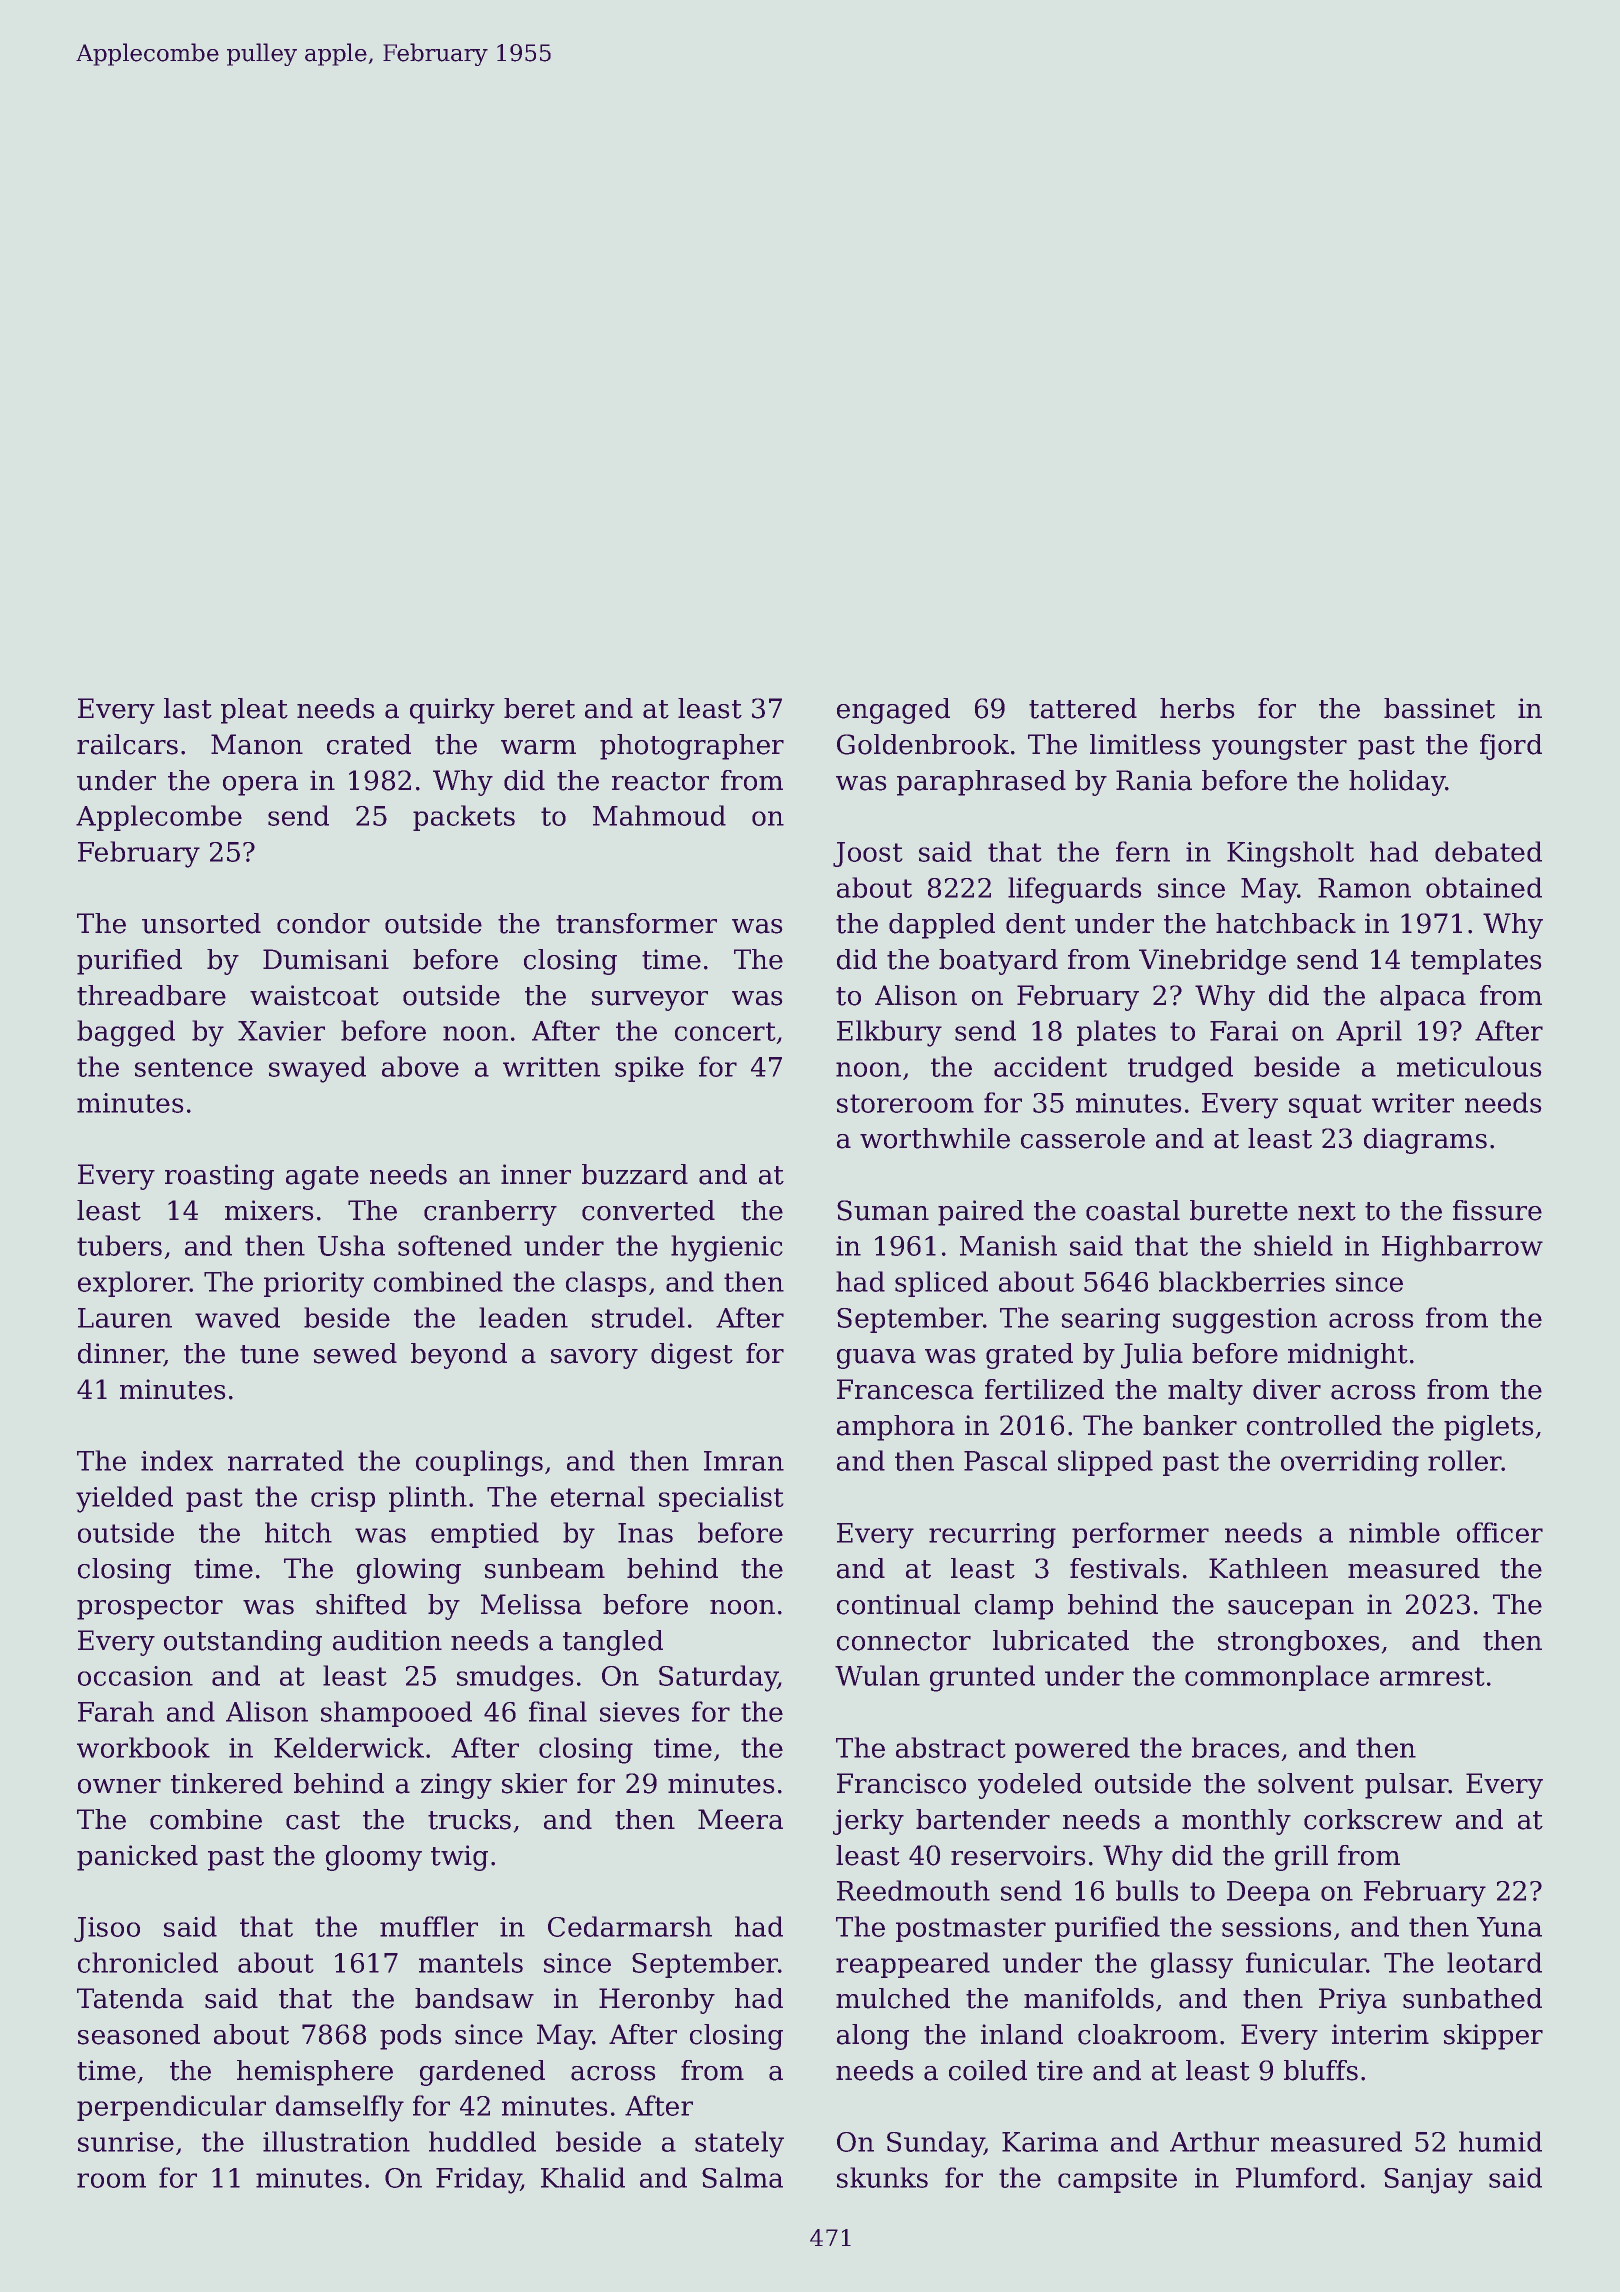 The height and width of the screenshot is (2292, 1620). What do you see at coordinates (1083, 708) in the screenshot?
I see `tattered` at bounding box center [1083, 708].
